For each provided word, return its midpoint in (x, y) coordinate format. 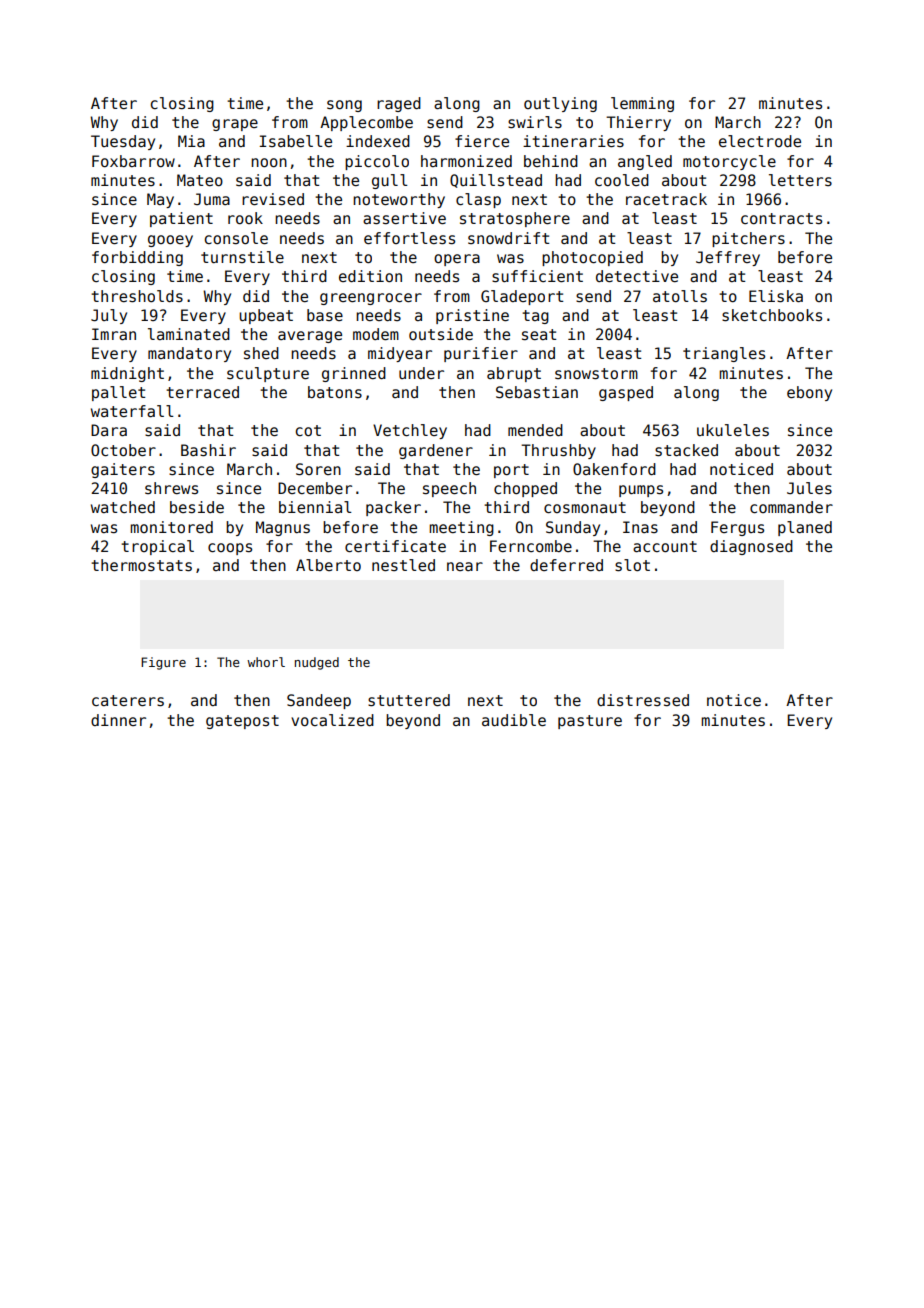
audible (514, 720)
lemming (642, 104)
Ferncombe (531, 546)
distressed (643, 700)
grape (235, 125)
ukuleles (733, 430)
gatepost (242, 722)
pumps (641, 491)
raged (399, 104)
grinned (354, 374)
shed (261, 353)
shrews (171, 488)
